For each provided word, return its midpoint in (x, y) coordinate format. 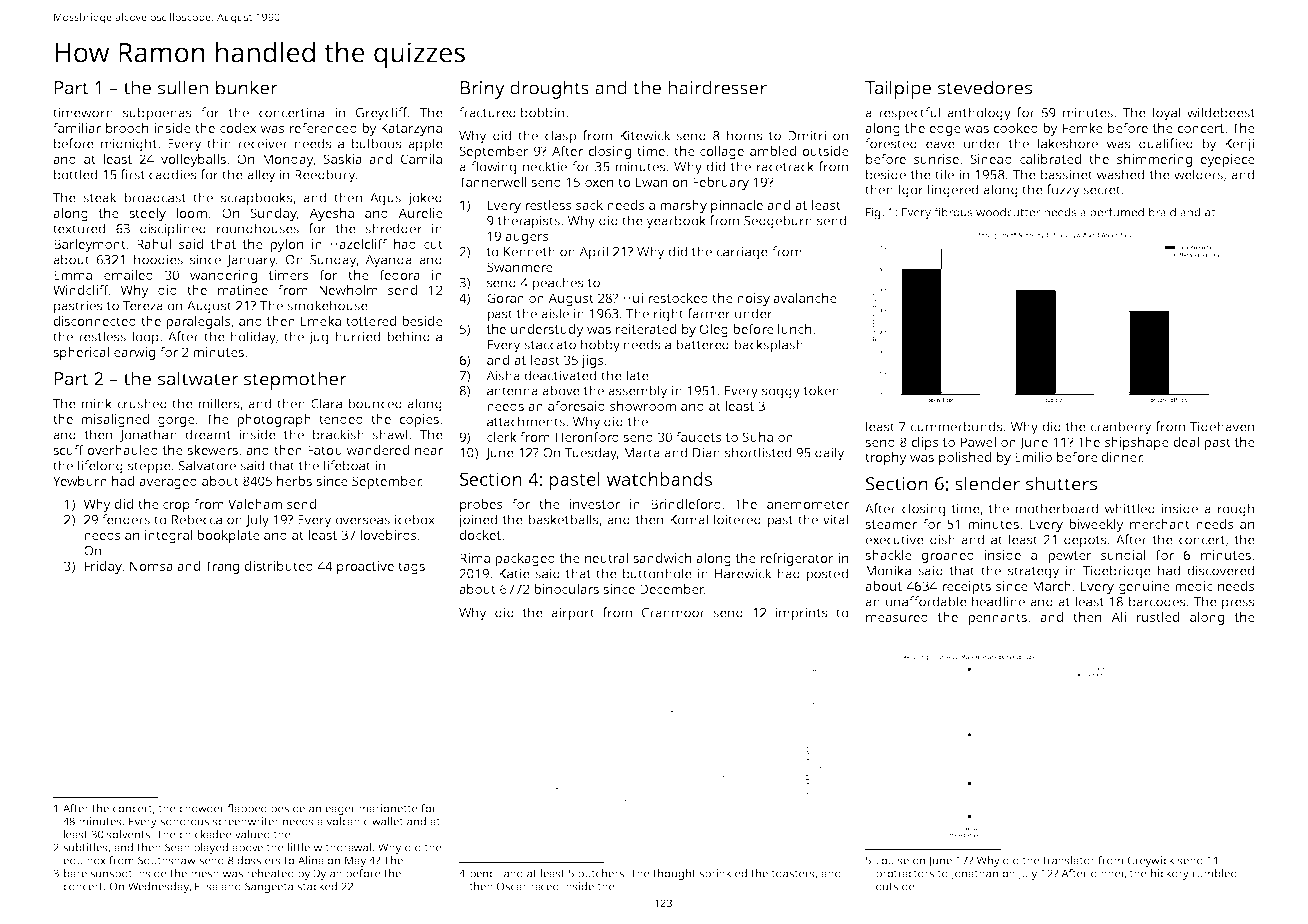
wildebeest (1221, 112)
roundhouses (258, 228)
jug (318, 338)
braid (1162, 212)
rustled (1158, 617)
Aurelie (420, 213)
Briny (483, 90)
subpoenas (157, 114)
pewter (1070, 557)
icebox (415, 519)
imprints (802, 614)
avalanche (805, 298)
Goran (505, 298)
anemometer (808, 504)
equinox (84, 861)
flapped (247, 809)
